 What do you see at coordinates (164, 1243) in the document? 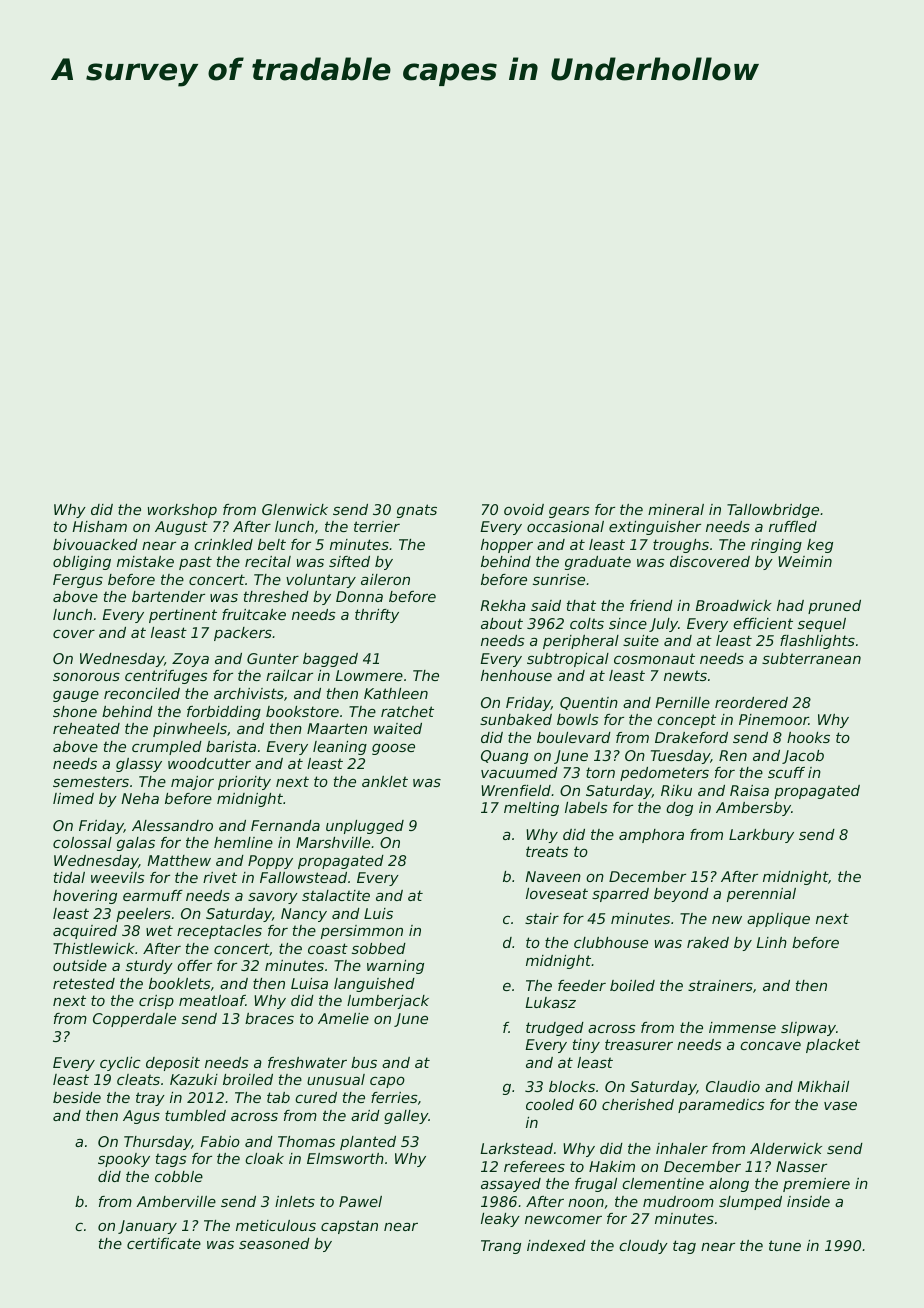
I see `certificate` at bounding box center [164, 1243].
